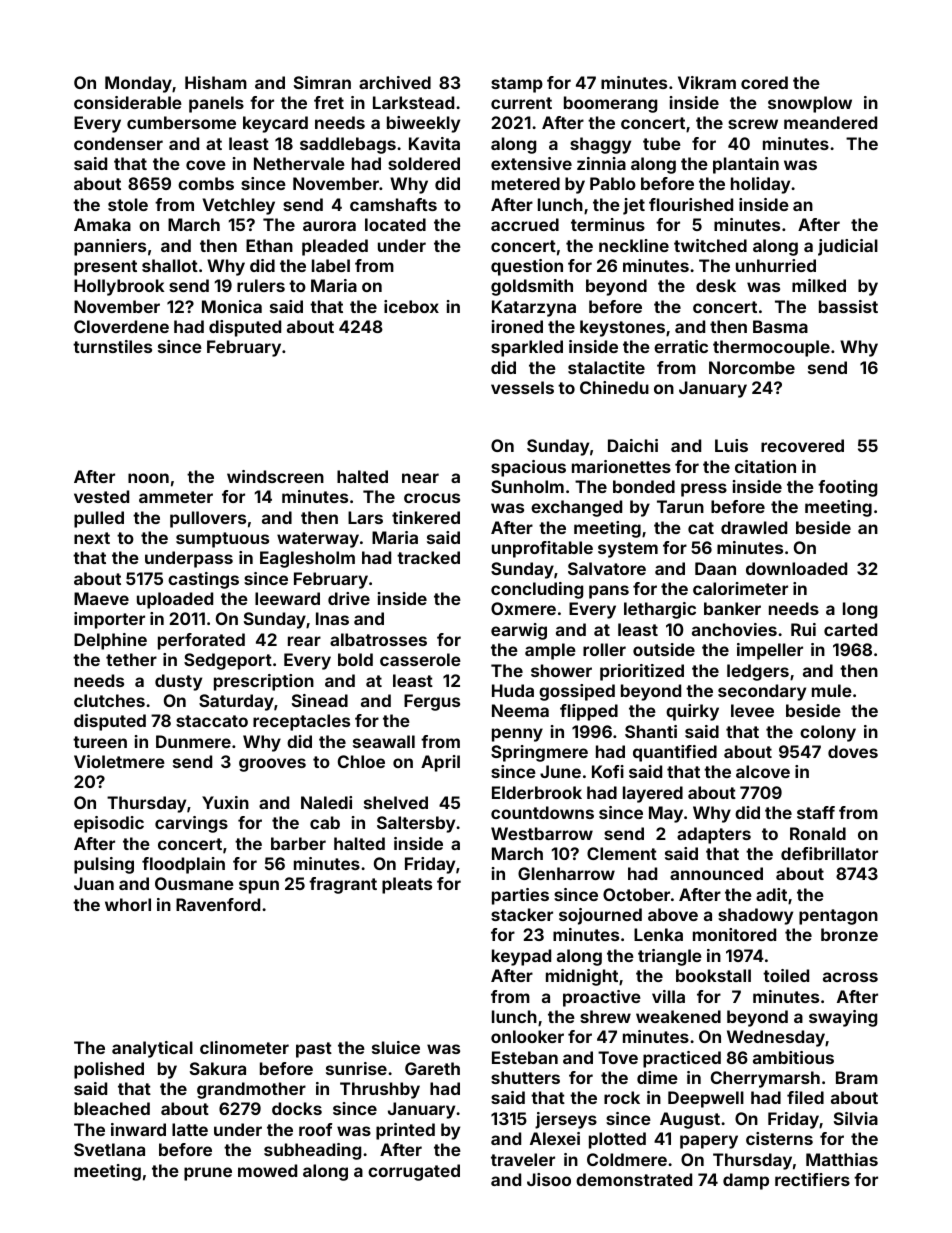  I want to click on desk, so click(716, 285).
